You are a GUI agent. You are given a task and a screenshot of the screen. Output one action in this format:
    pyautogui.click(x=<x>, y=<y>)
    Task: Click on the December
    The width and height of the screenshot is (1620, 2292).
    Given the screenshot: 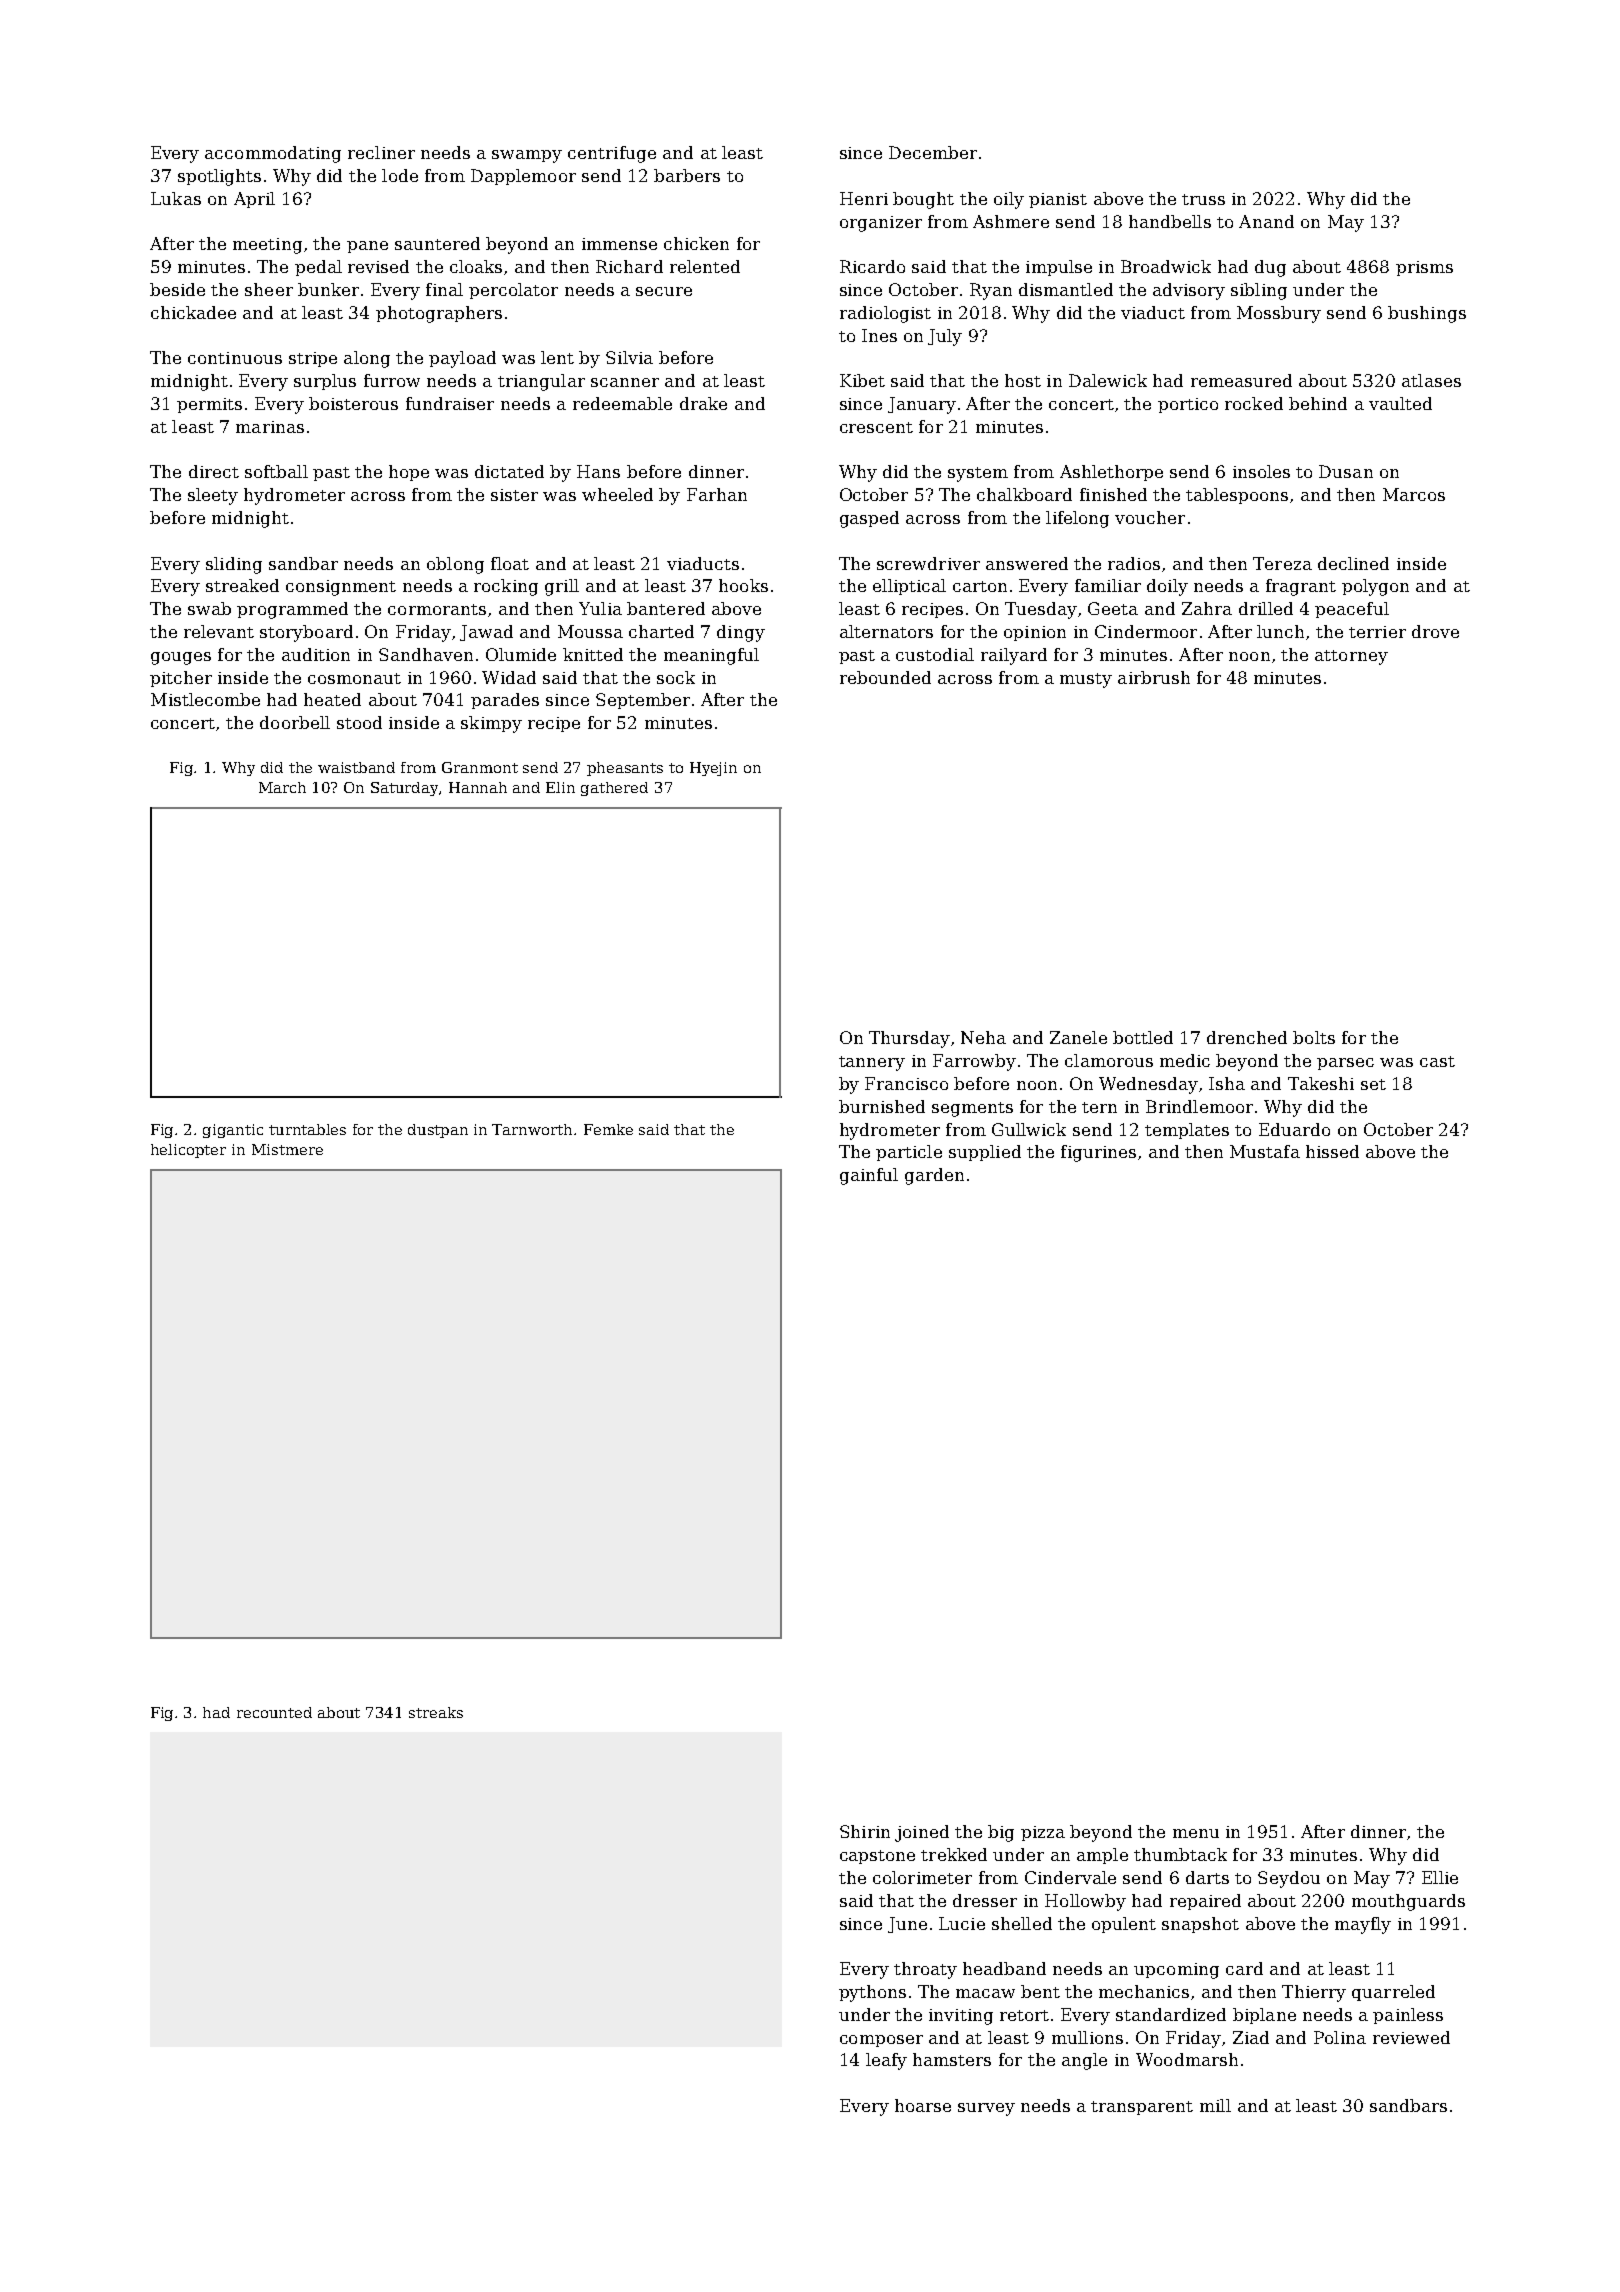 What is the action you would take?
    pyautogui.click(x=933, y=152)
